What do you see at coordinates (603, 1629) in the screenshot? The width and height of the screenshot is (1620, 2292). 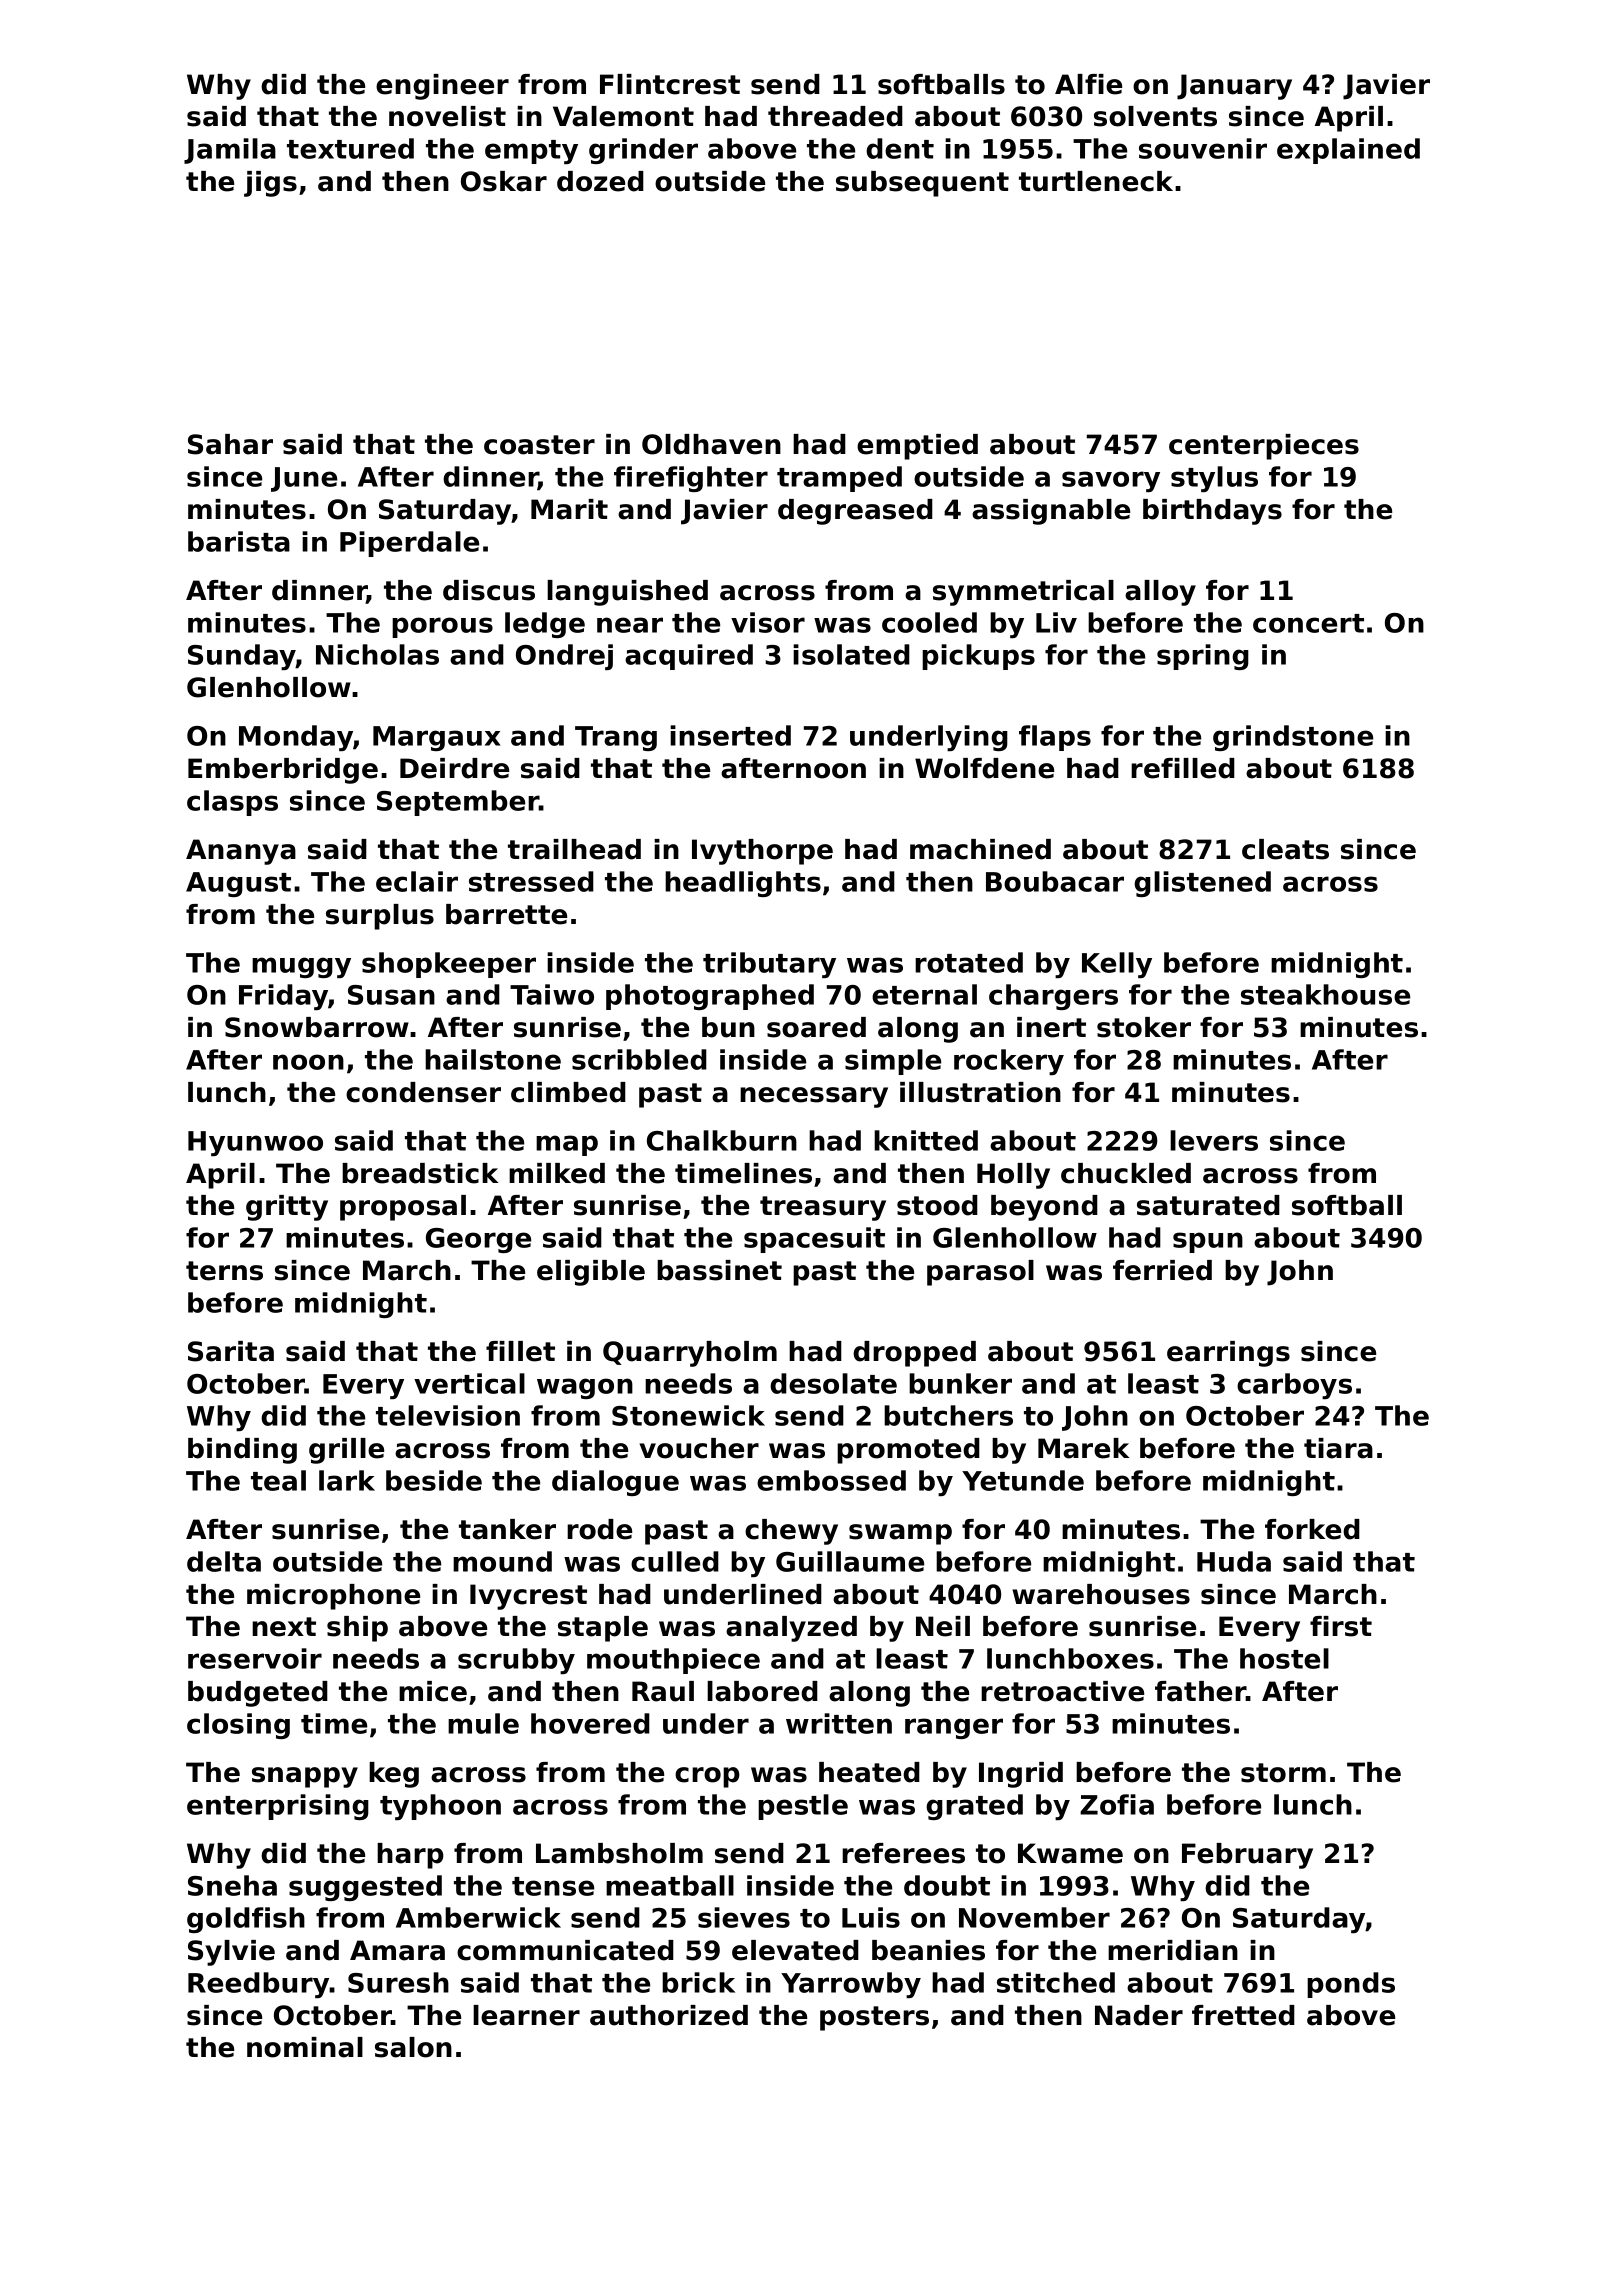 I see `staple` at bounding box center [603, 1629].
